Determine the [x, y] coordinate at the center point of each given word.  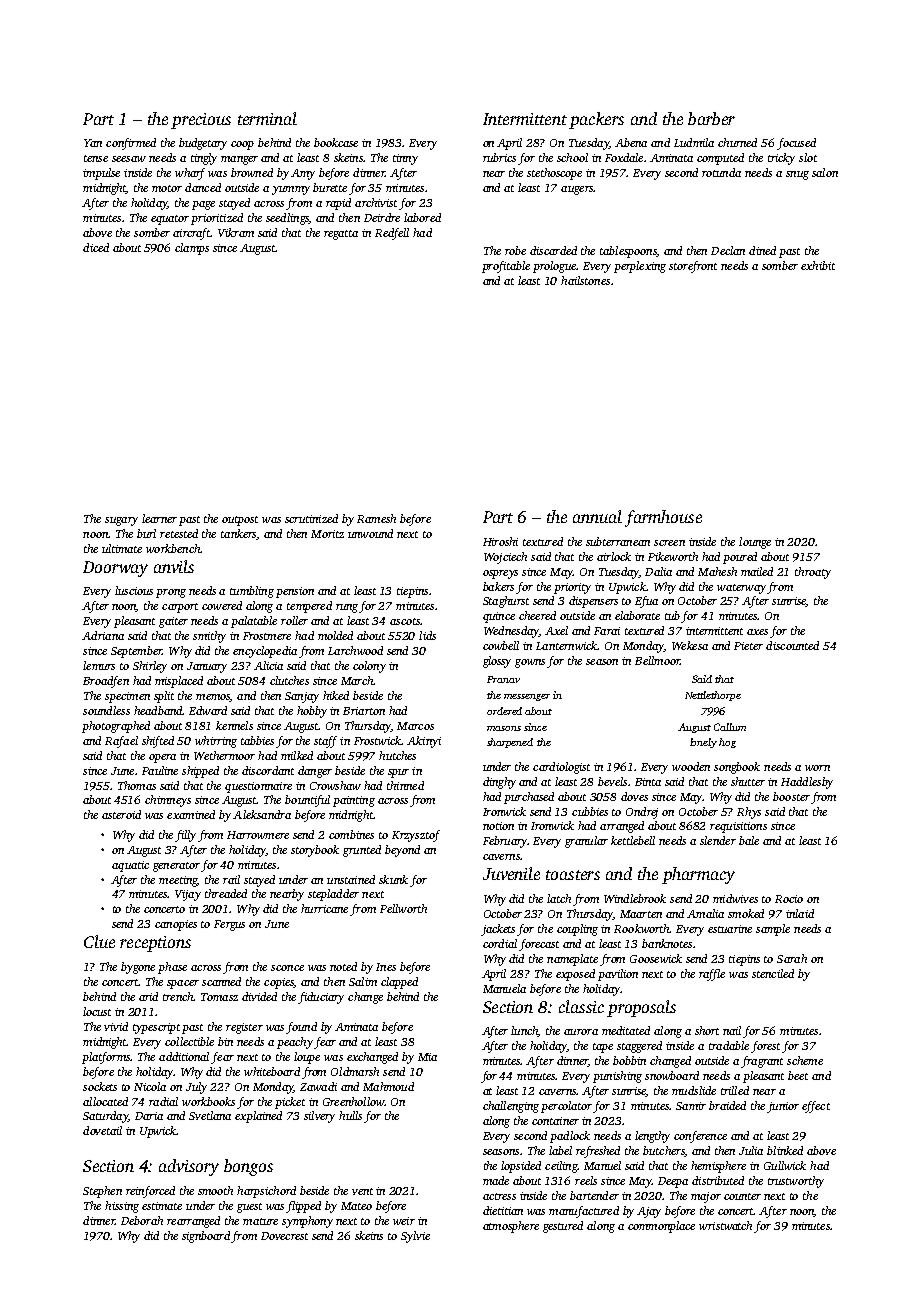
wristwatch [725, 1225]
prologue [554, 267]
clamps [192, 249]
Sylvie [415, 1237]
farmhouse [663, 518]
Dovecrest [284, 1236]
